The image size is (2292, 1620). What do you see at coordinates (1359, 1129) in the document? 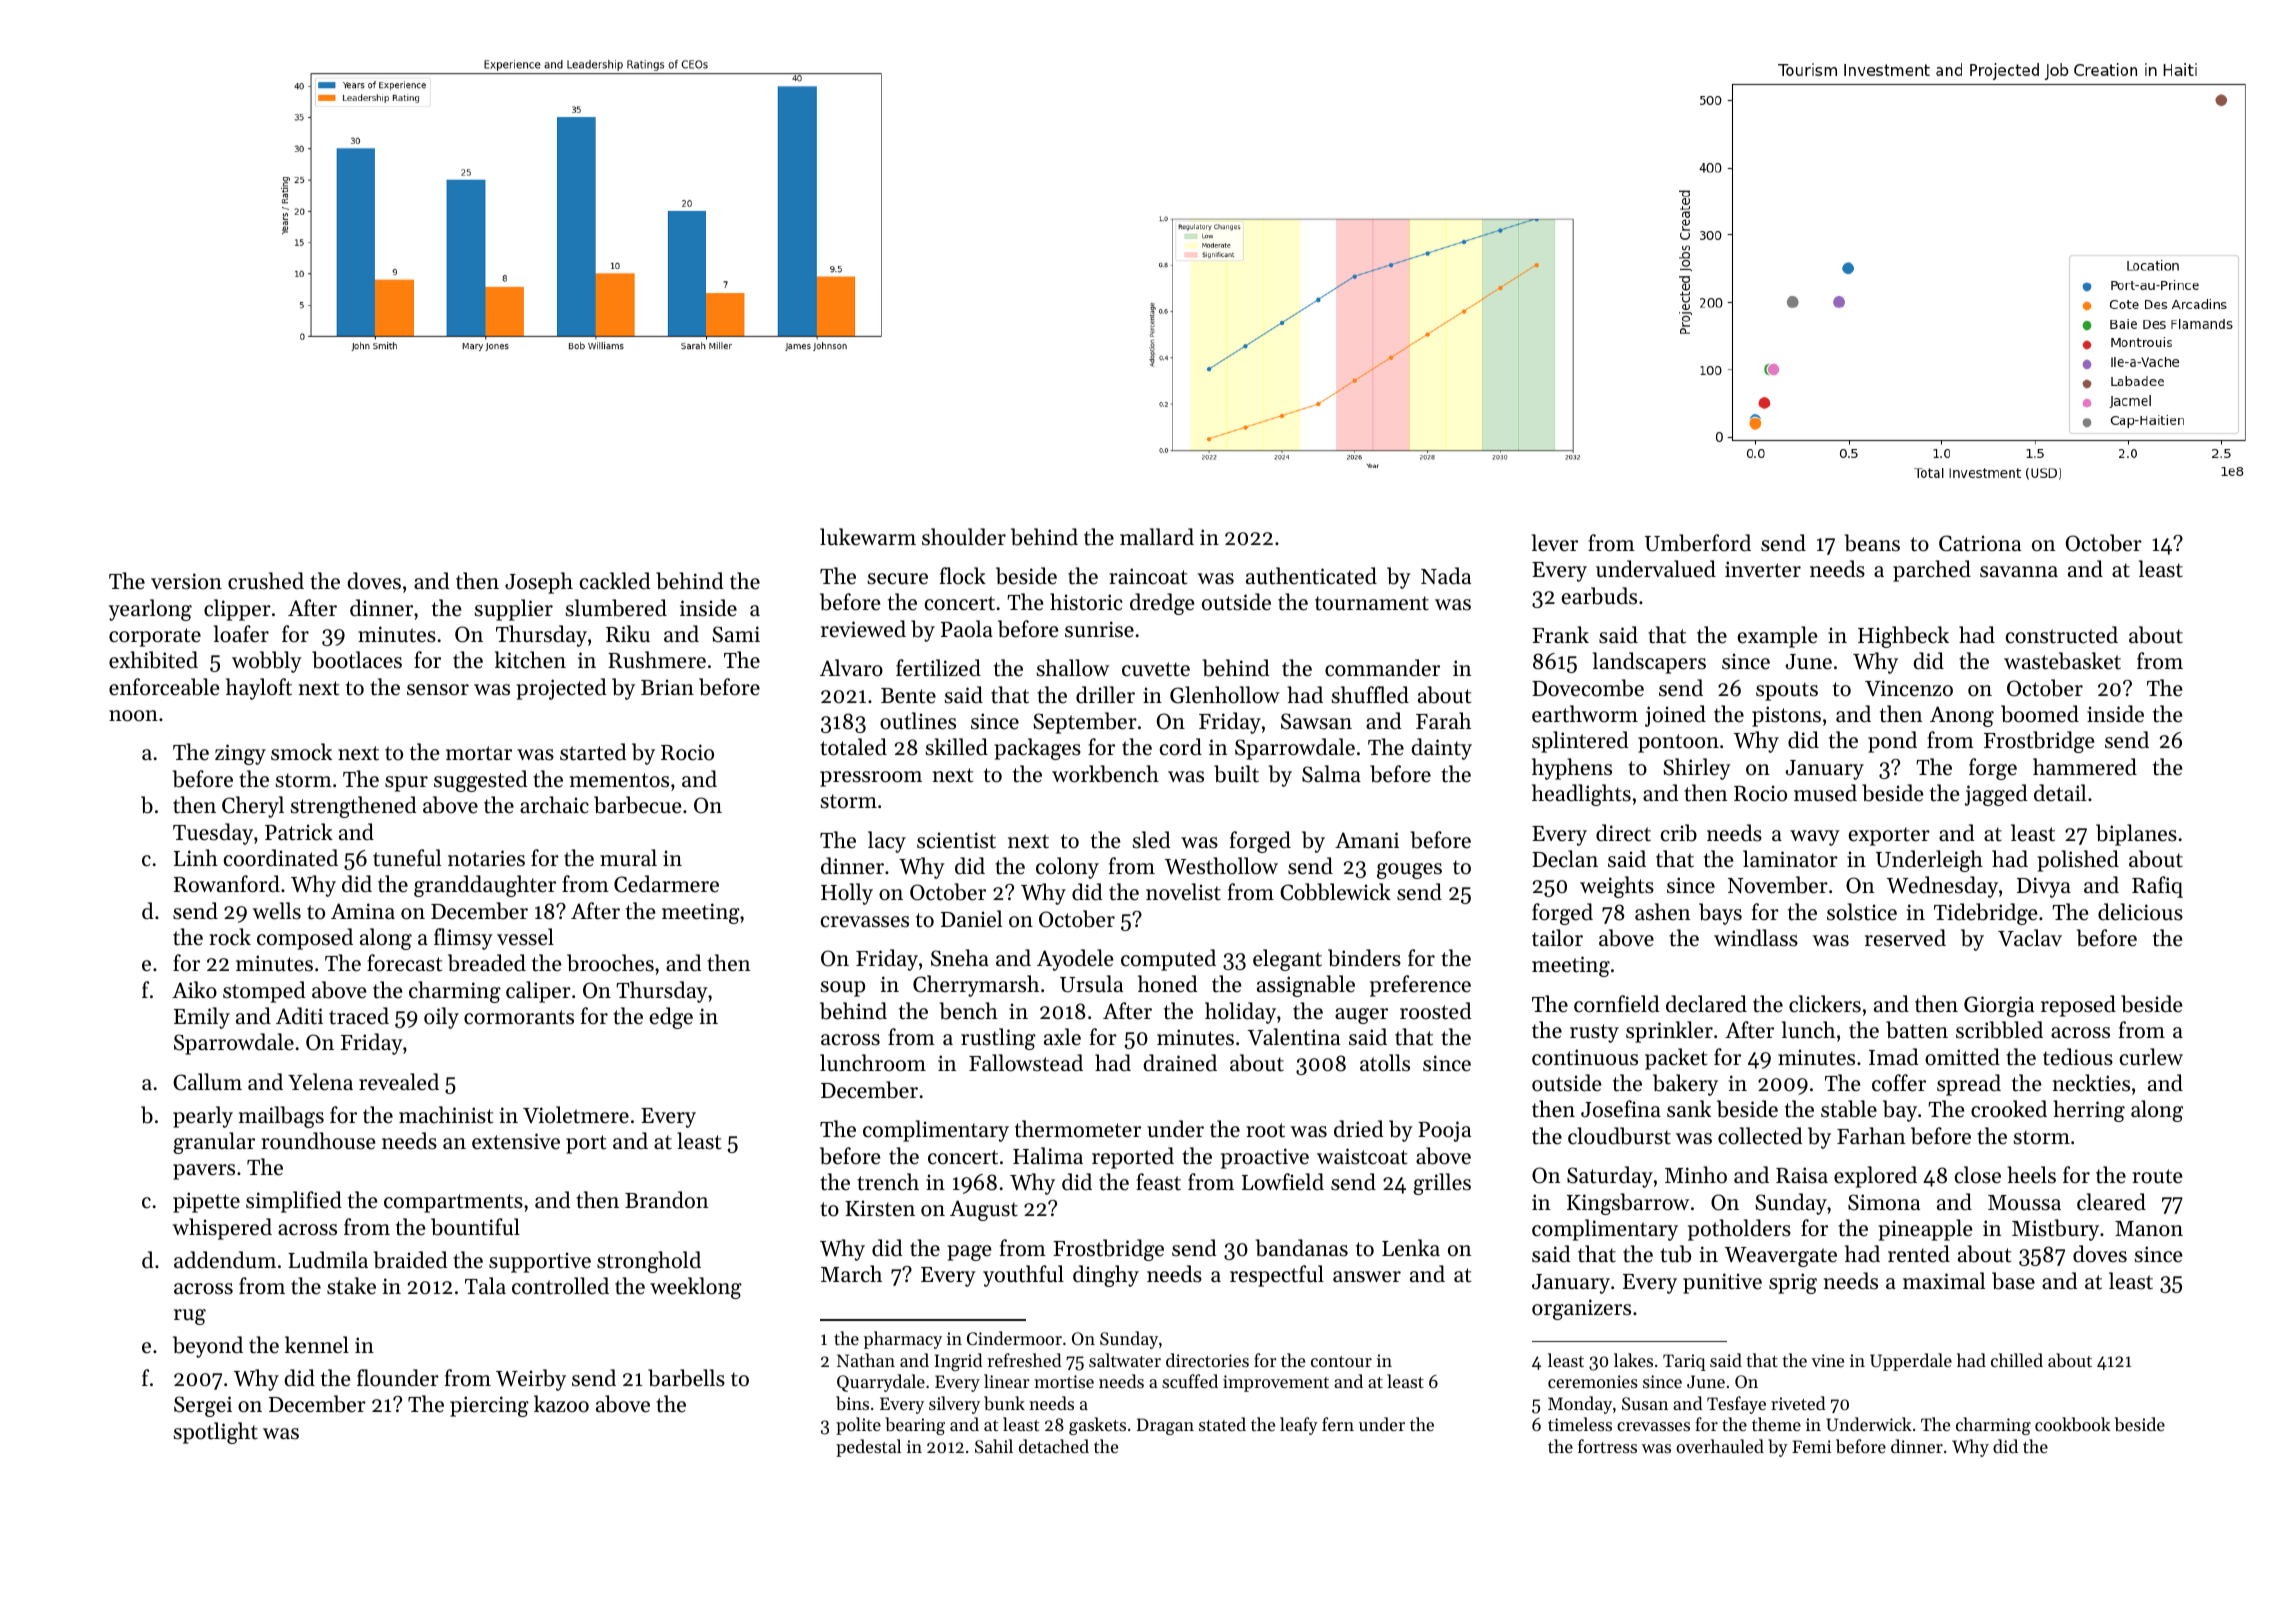
I see `dried` at bounding box center [1359, 1129].
